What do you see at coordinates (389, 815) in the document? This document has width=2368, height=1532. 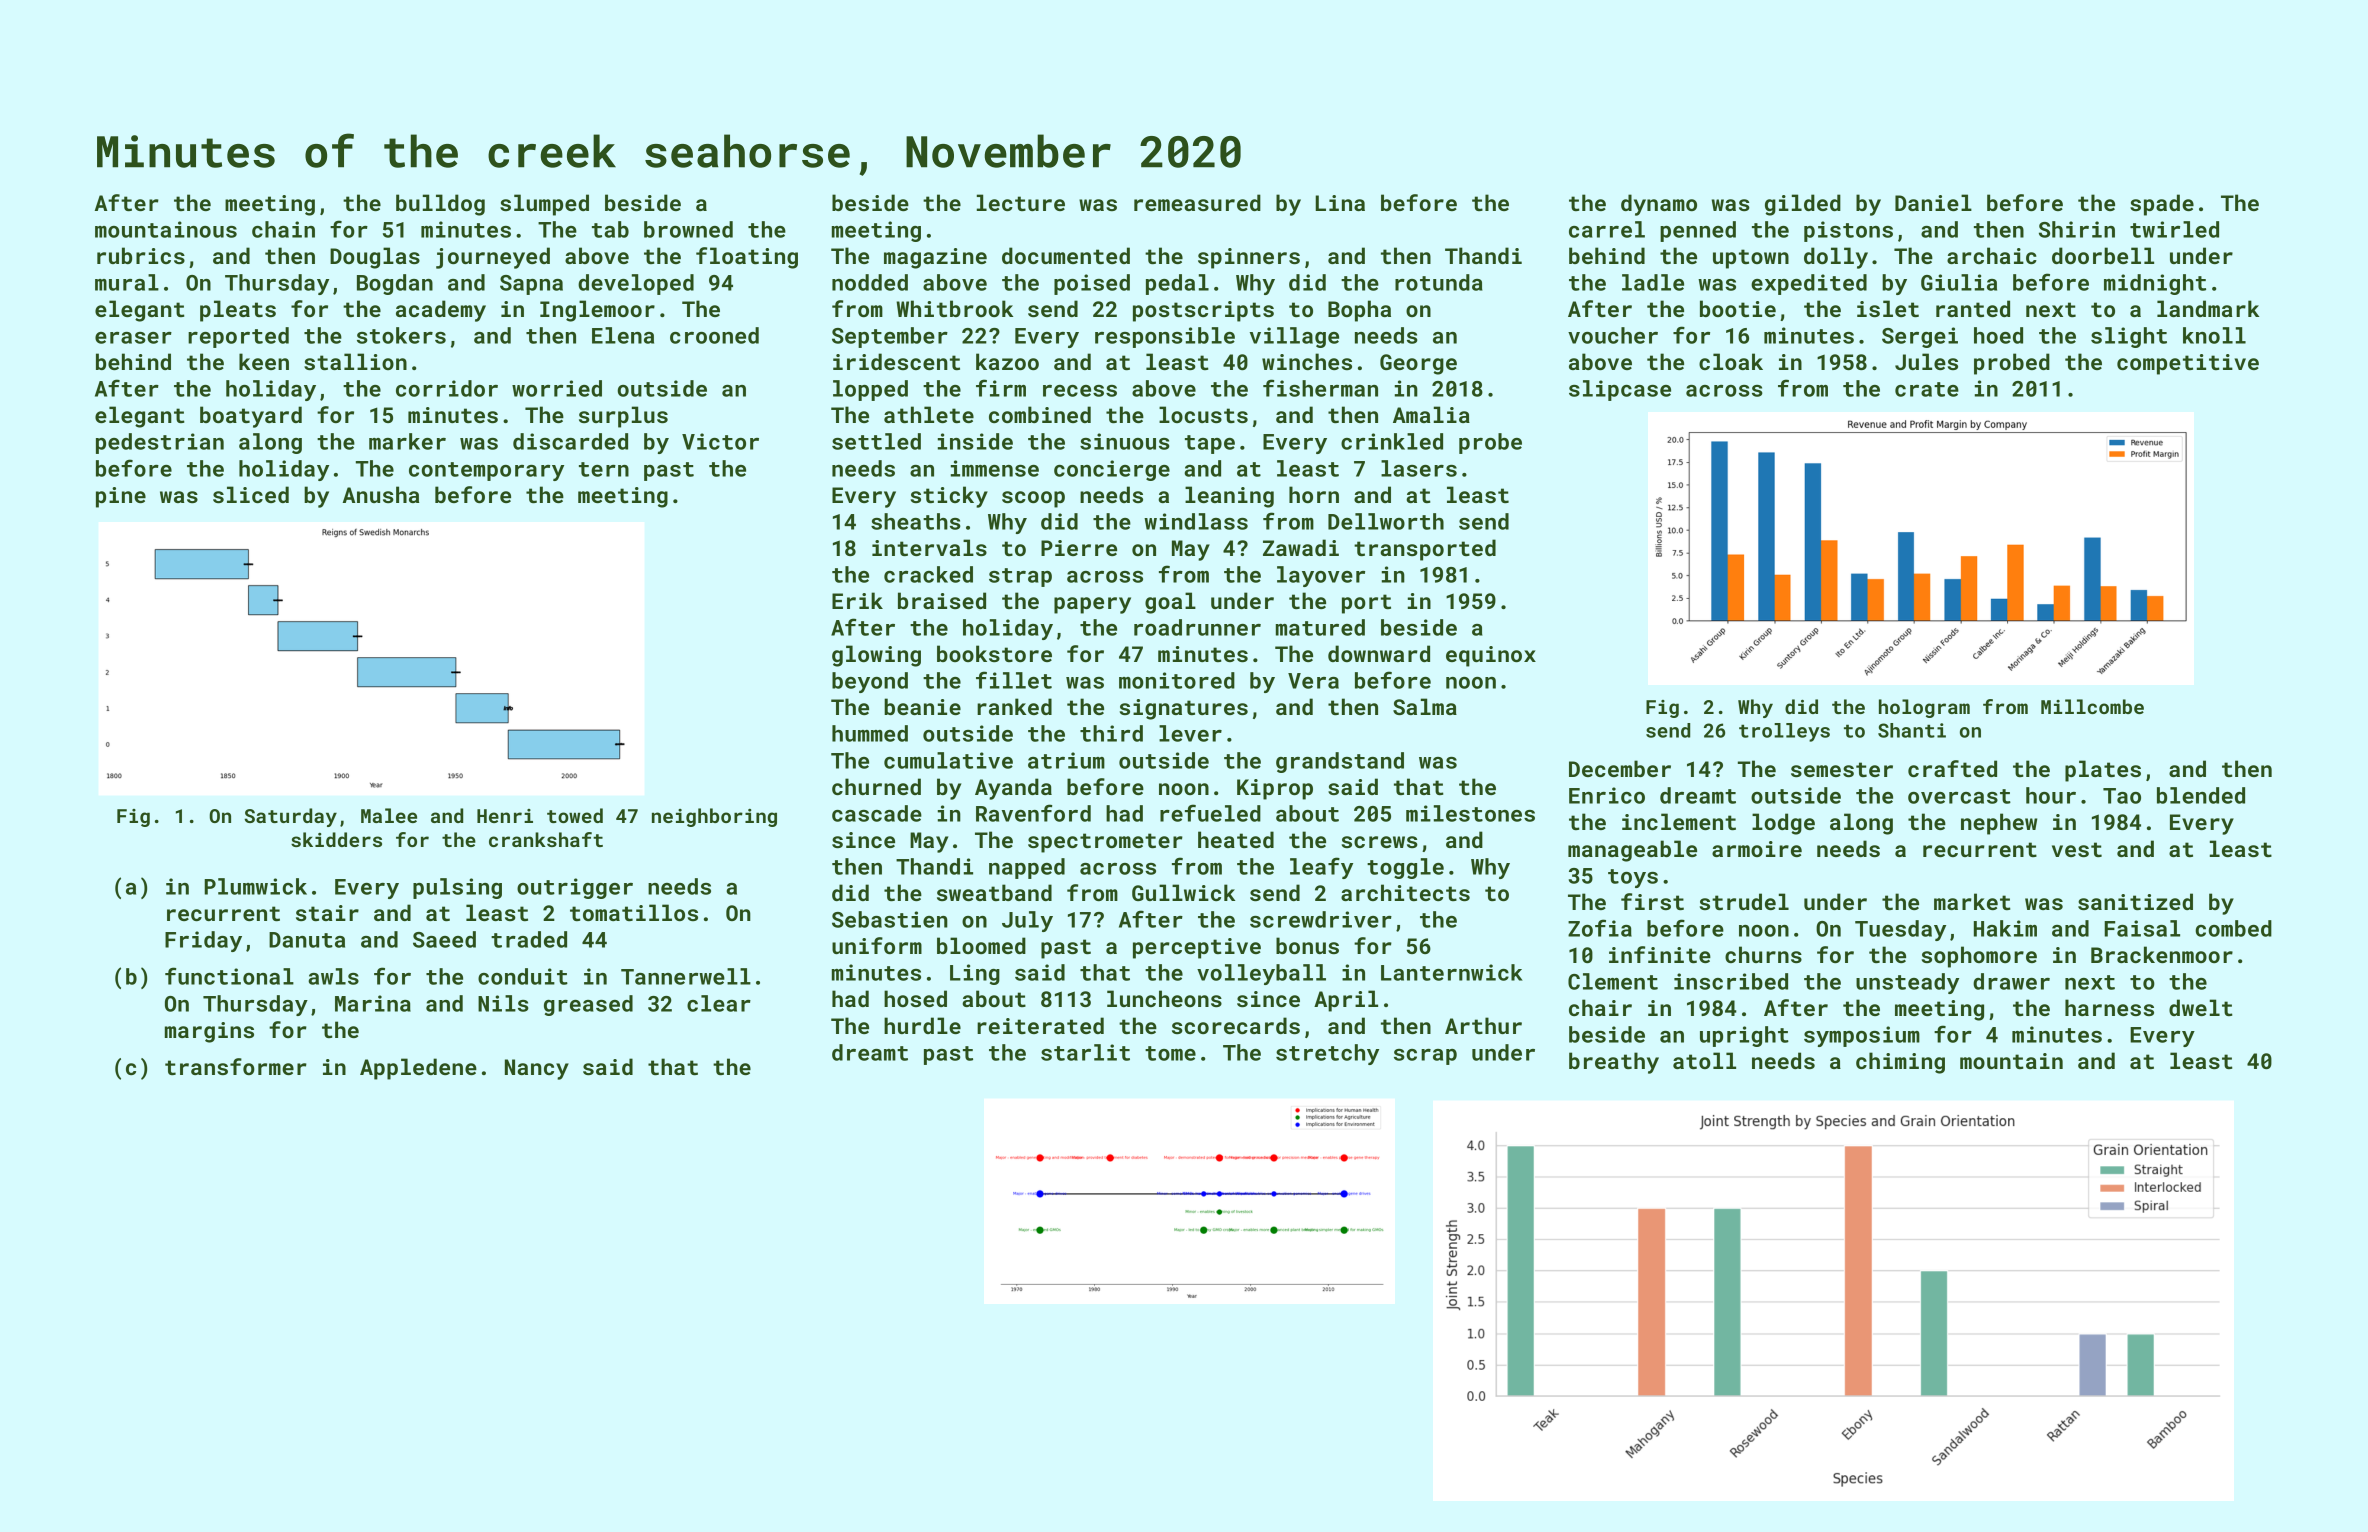 I see `Malee` at bounding box center [389, 815].
